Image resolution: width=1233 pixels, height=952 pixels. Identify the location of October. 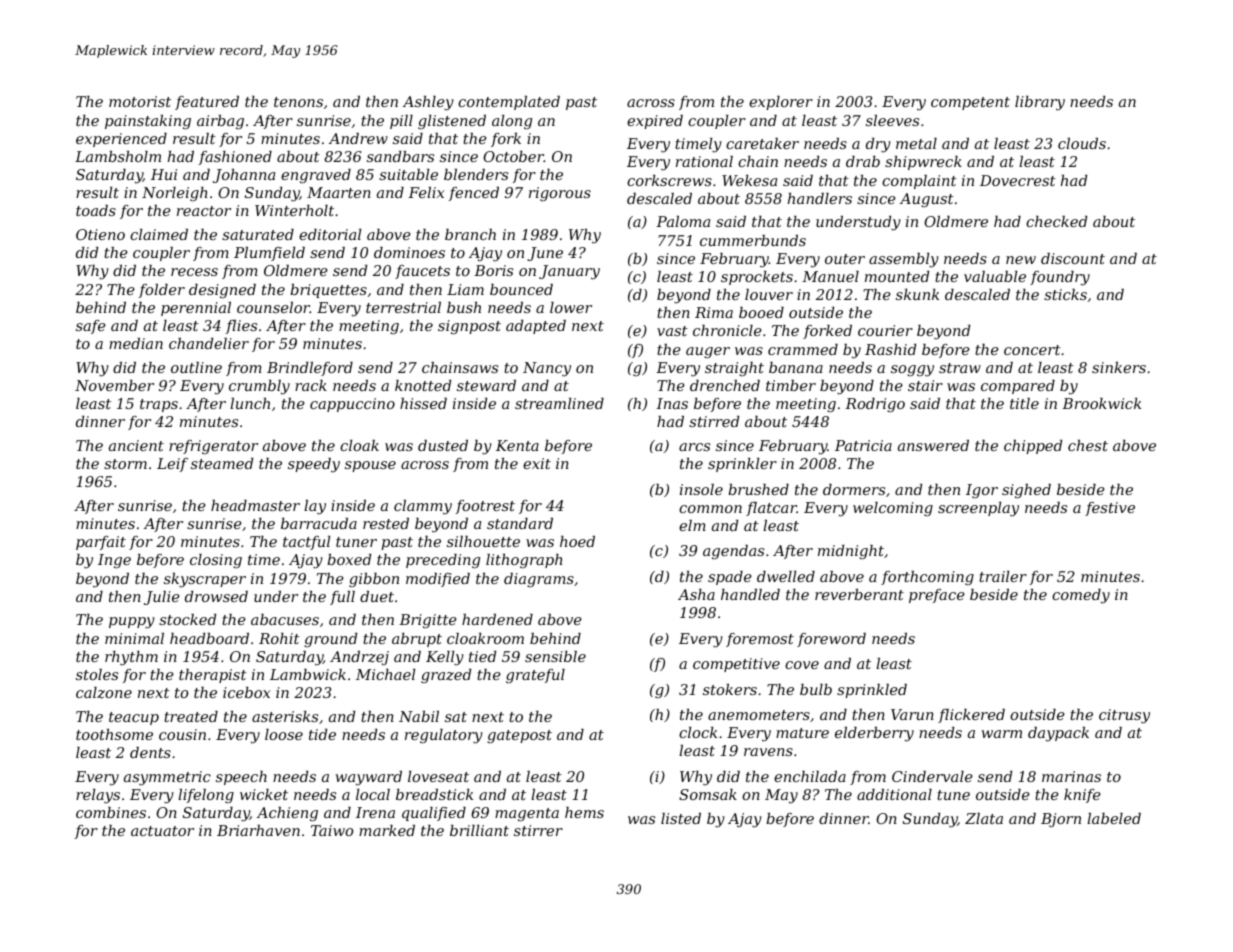
(513, 156).
